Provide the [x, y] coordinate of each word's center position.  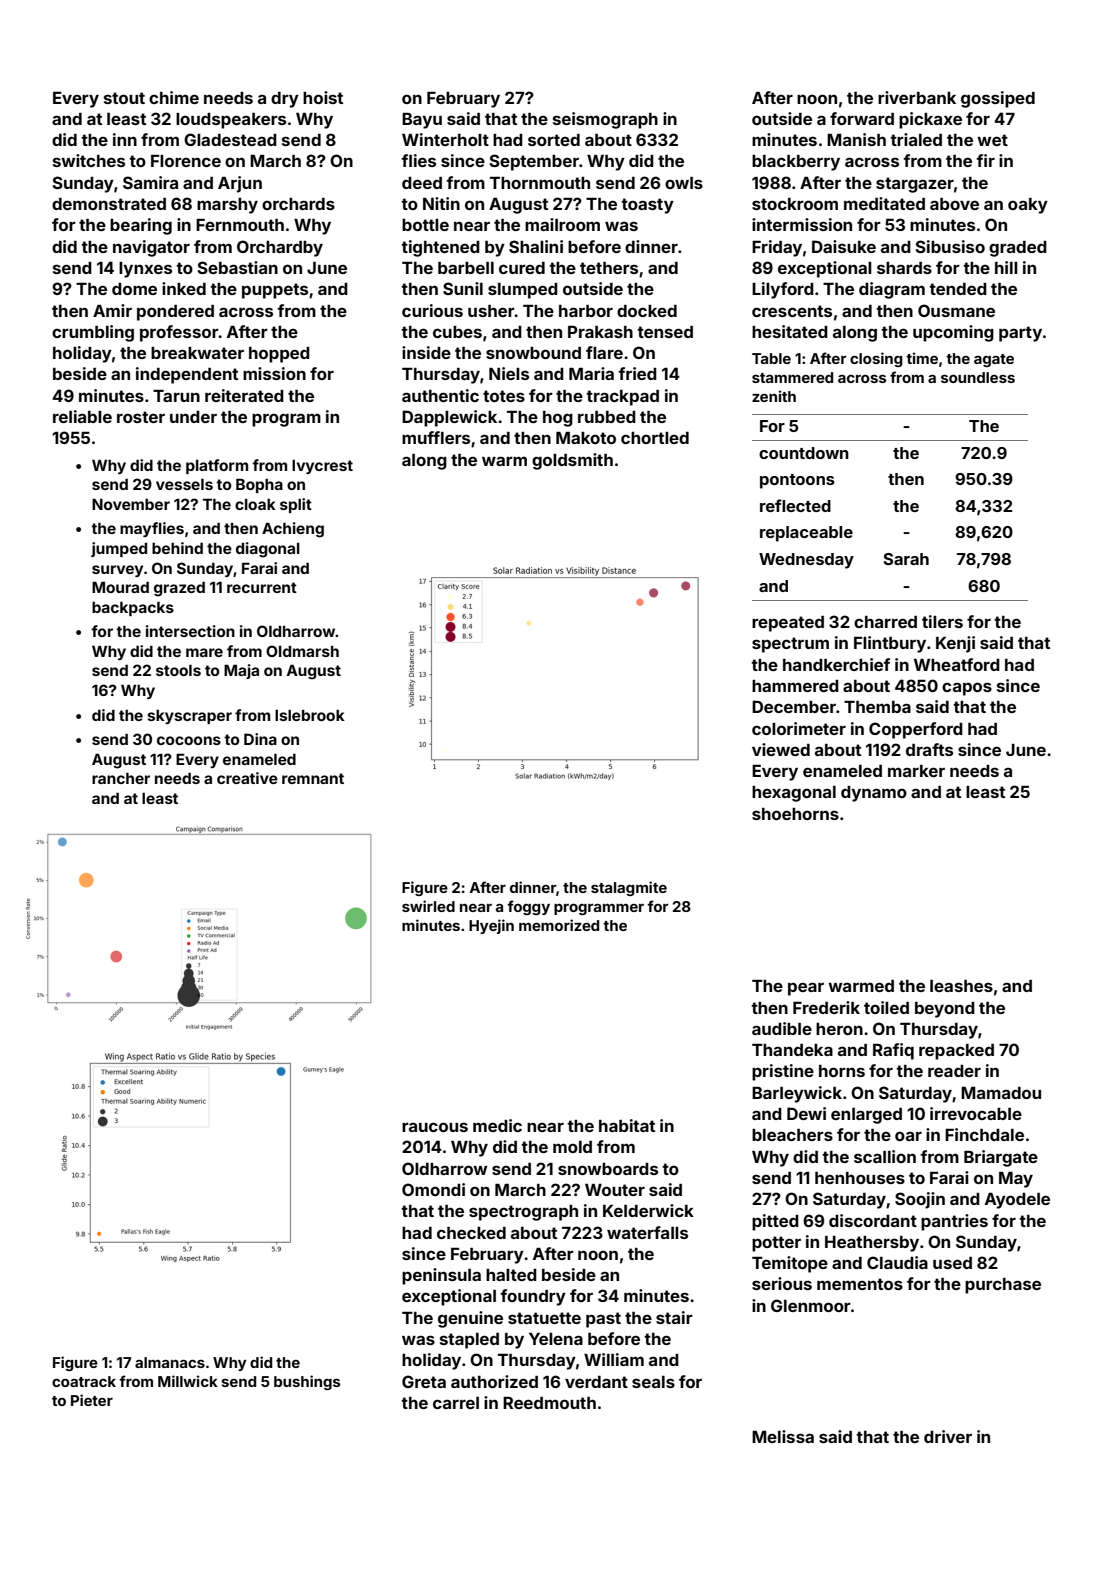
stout [124, 98]
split [296, 505]
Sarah [906, 559]
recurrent [262, 587]
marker [916, 771]
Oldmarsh [302, 651]
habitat [627, 1125]
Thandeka [792, 1050]
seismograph [605, 120]
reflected [795, 505]
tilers [942, 621]
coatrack [84, 1381]
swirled [428, 906]
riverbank [917, 97]
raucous [435, 1127]
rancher [121, 778]
